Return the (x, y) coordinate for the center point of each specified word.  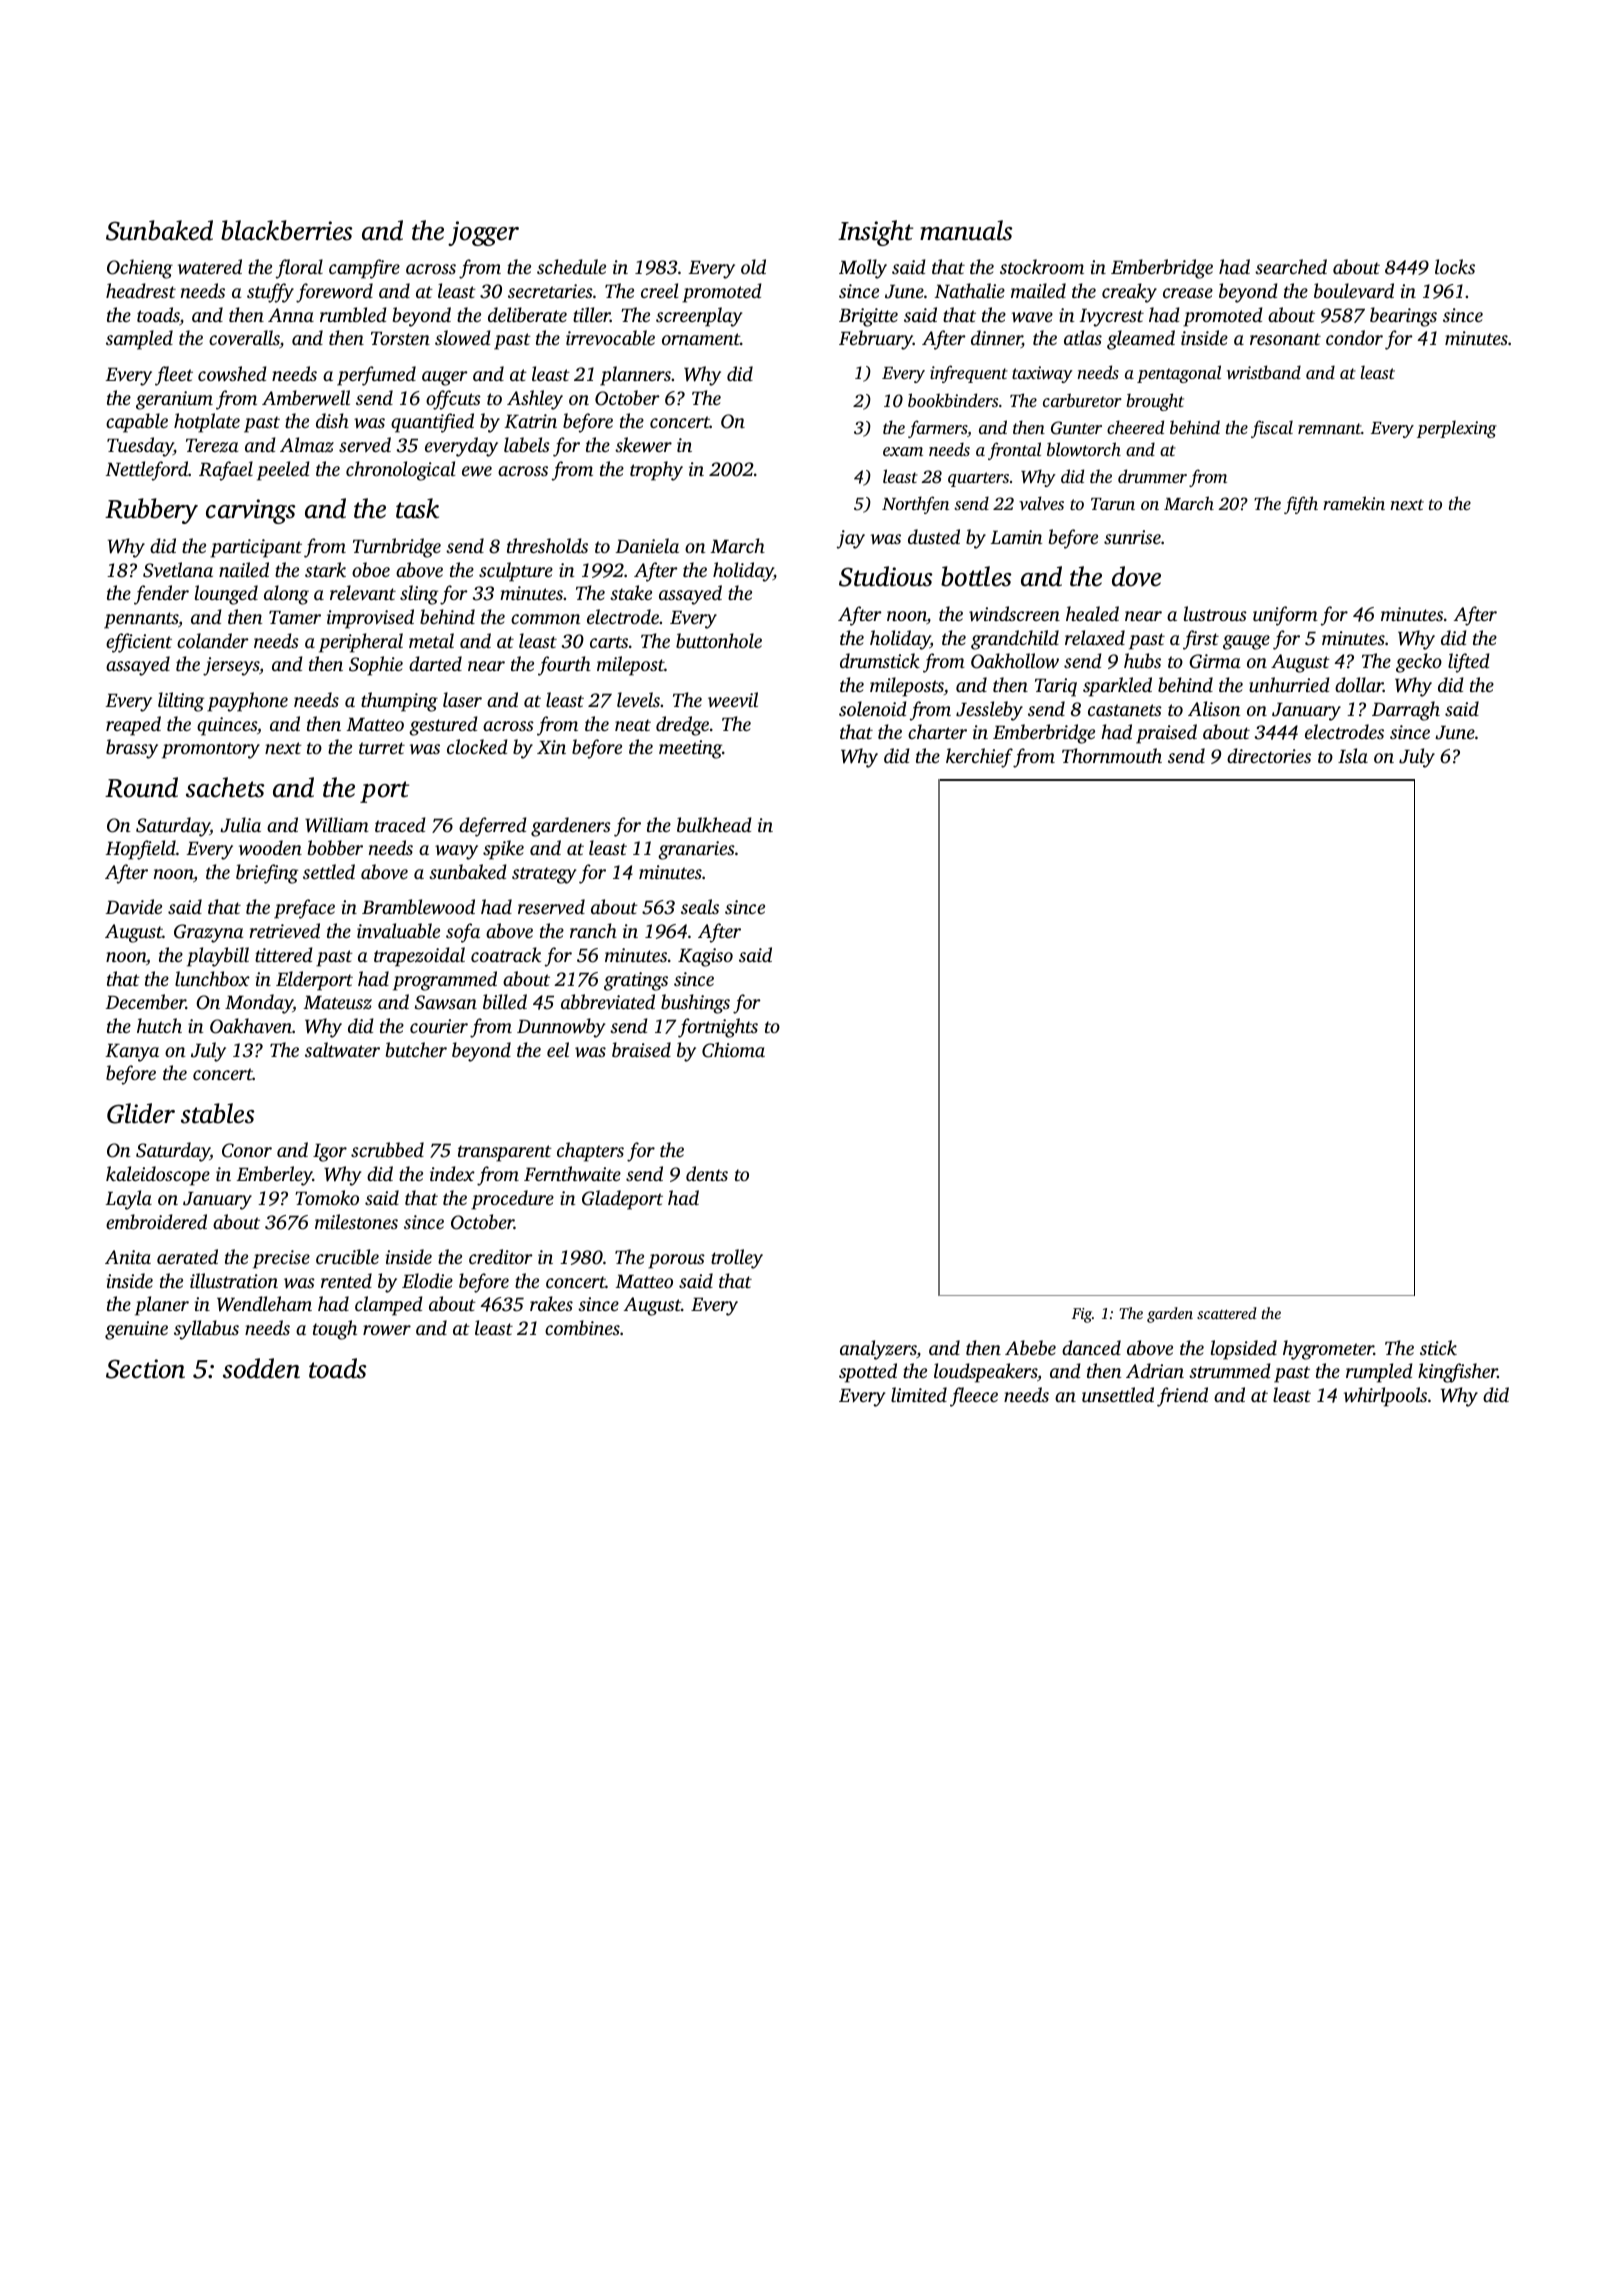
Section (145, 1369)
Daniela (647, 545)
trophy (656, 471)
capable (137, 423)
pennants (141, 620)
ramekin (1354, 503)
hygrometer (1328, 1350)
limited (919, 1394)
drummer (1152, 476)
